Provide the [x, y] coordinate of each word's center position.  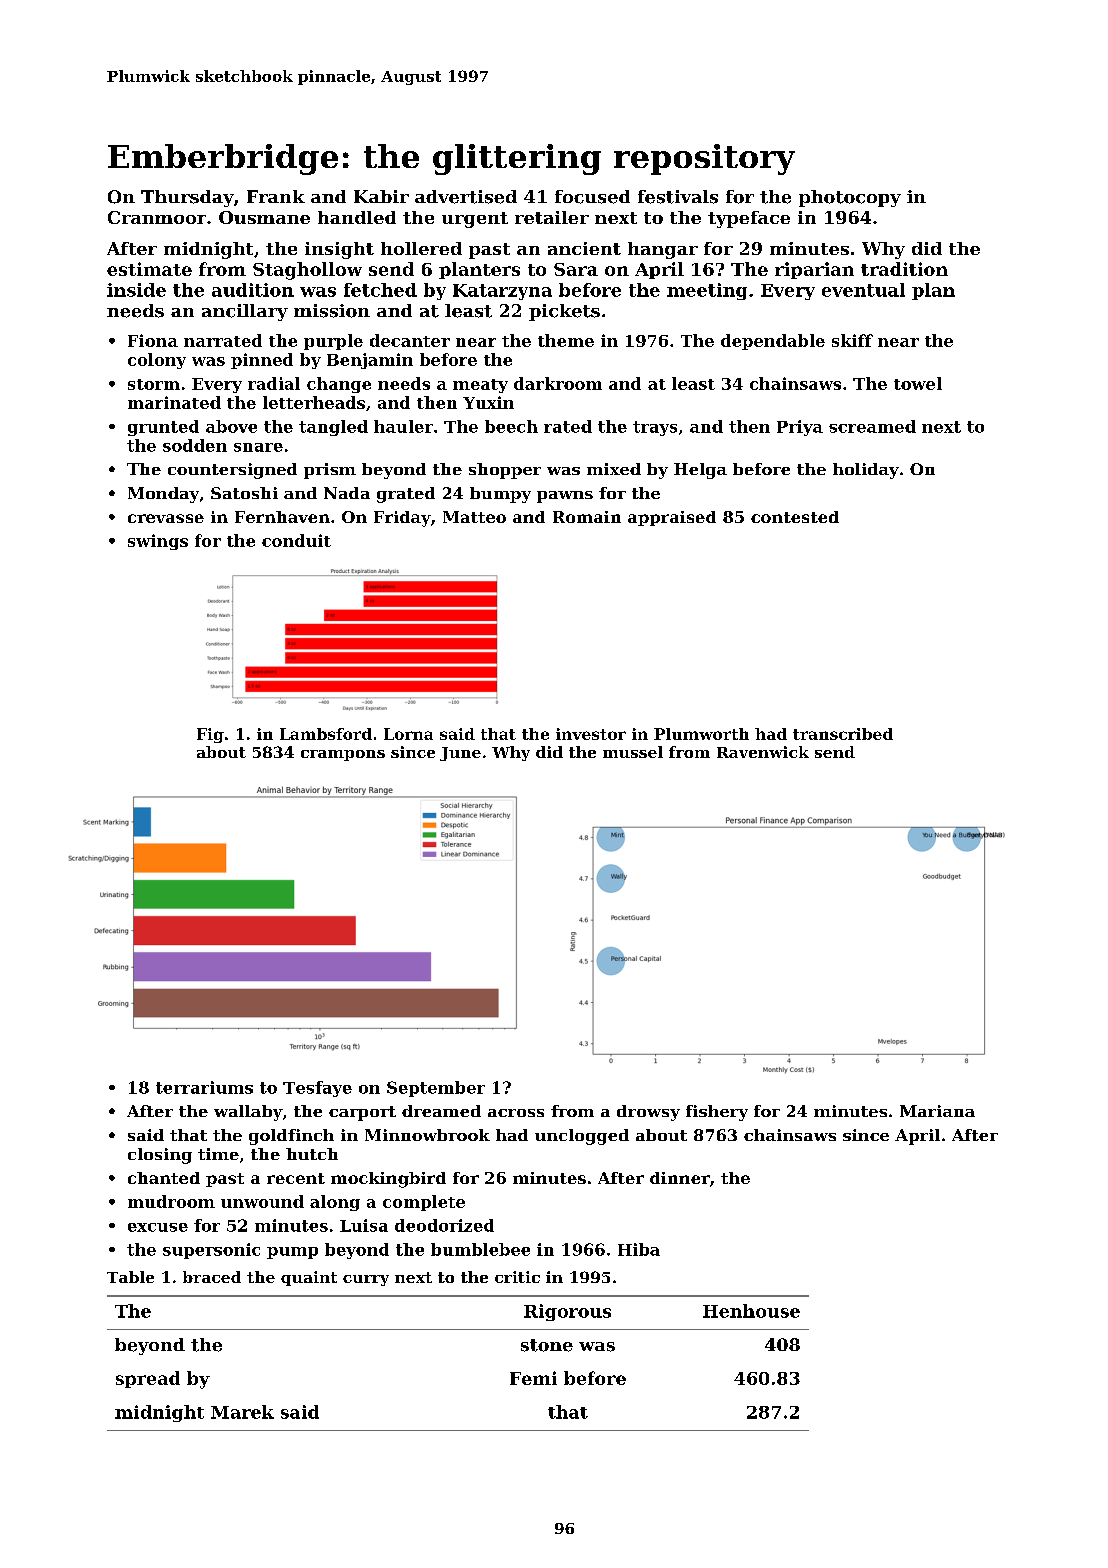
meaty [480, 386]
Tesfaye [317, 1089]
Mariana [937, 1111]
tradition [904, 269]
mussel [633, 752]
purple [333, 342]
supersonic [211, 1251]
